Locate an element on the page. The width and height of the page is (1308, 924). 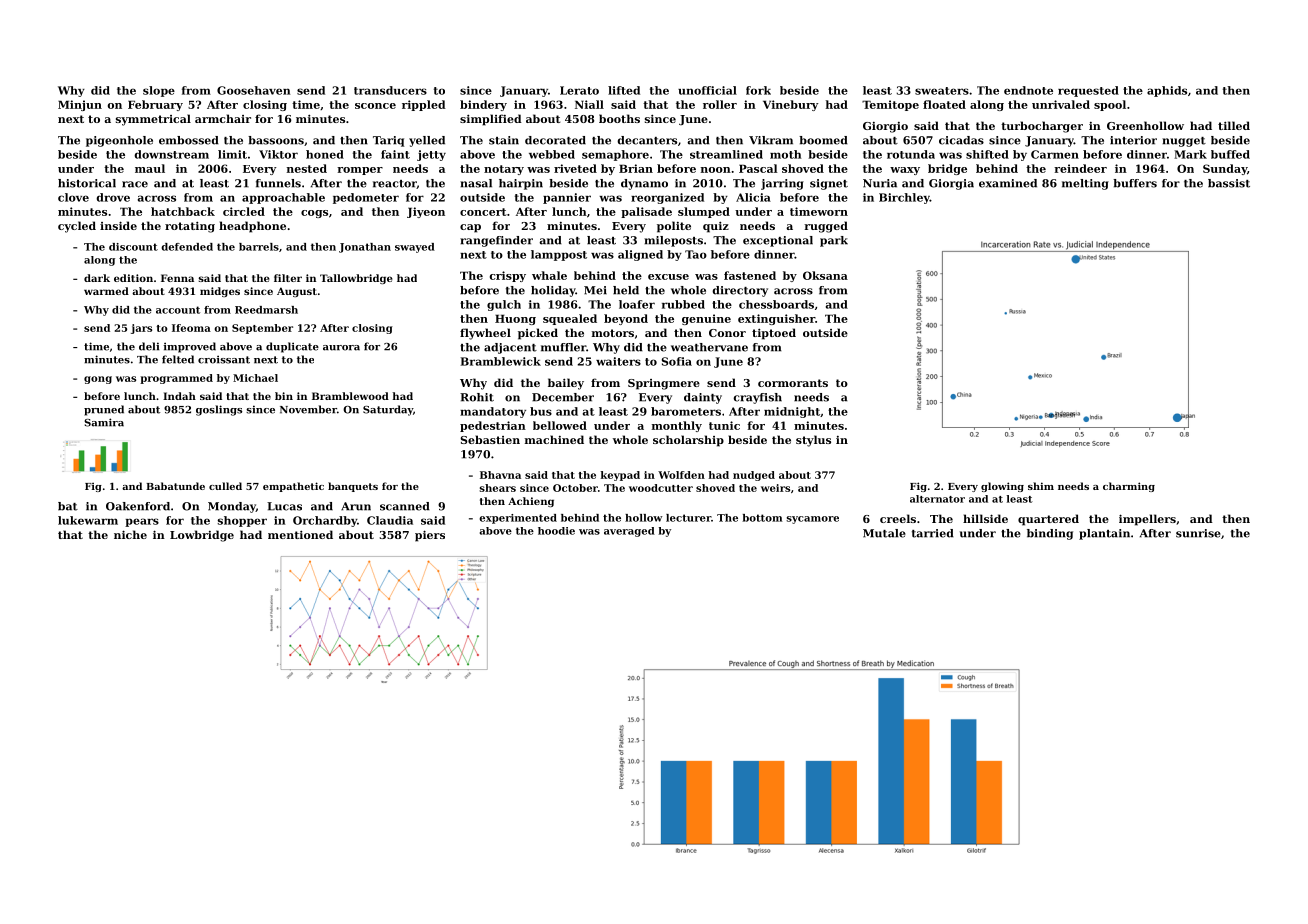
stylus is located at coordinates (813, 441).
